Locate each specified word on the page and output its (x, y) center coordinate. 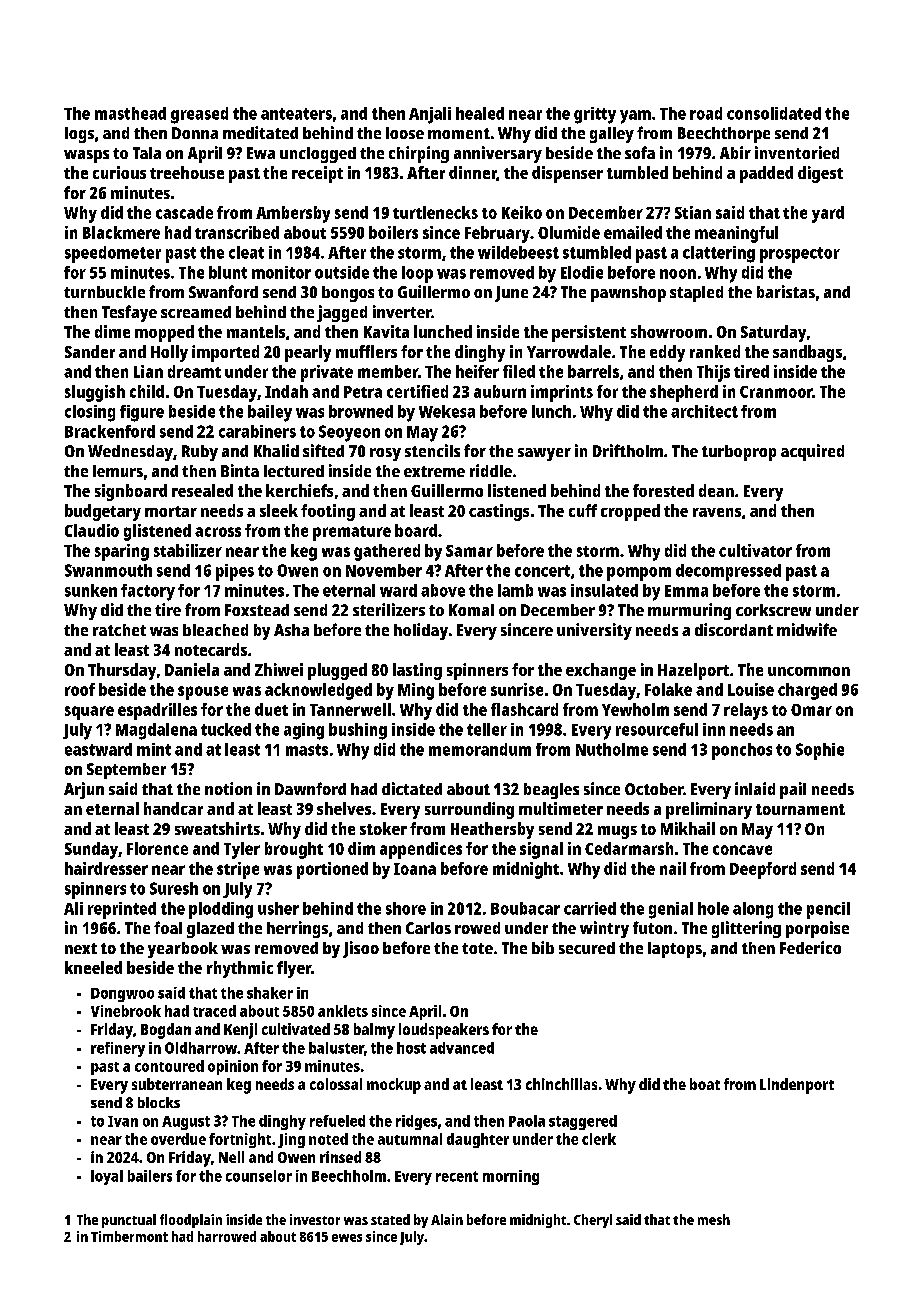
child (147, 391)
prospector (800, 255)
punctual (129, 1221)
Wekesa (447, 411)
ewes (347, 1238)
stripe (238, 870)
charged (807, 691)
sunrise (517, 689)
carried (590, 908)
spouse (203, 693)
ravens (717, 512)
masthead (130, 113)
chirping (419, 154)
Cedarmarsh (629, 848)
